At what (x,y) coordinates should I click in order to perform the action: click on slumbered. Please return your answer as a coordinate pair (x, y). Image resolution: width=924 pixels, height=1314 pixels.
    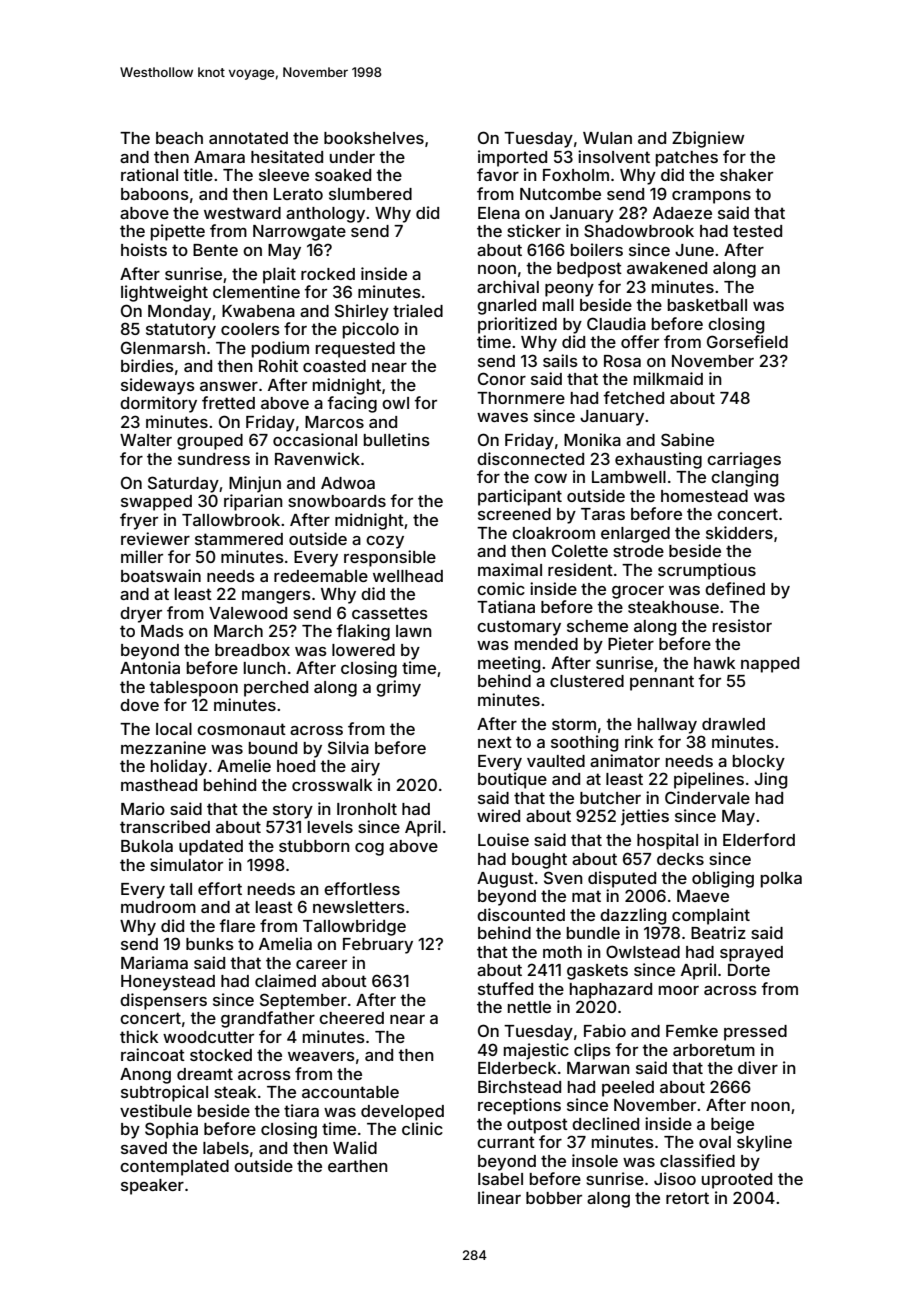
    Looking at the image, I should click on (370, 194).
